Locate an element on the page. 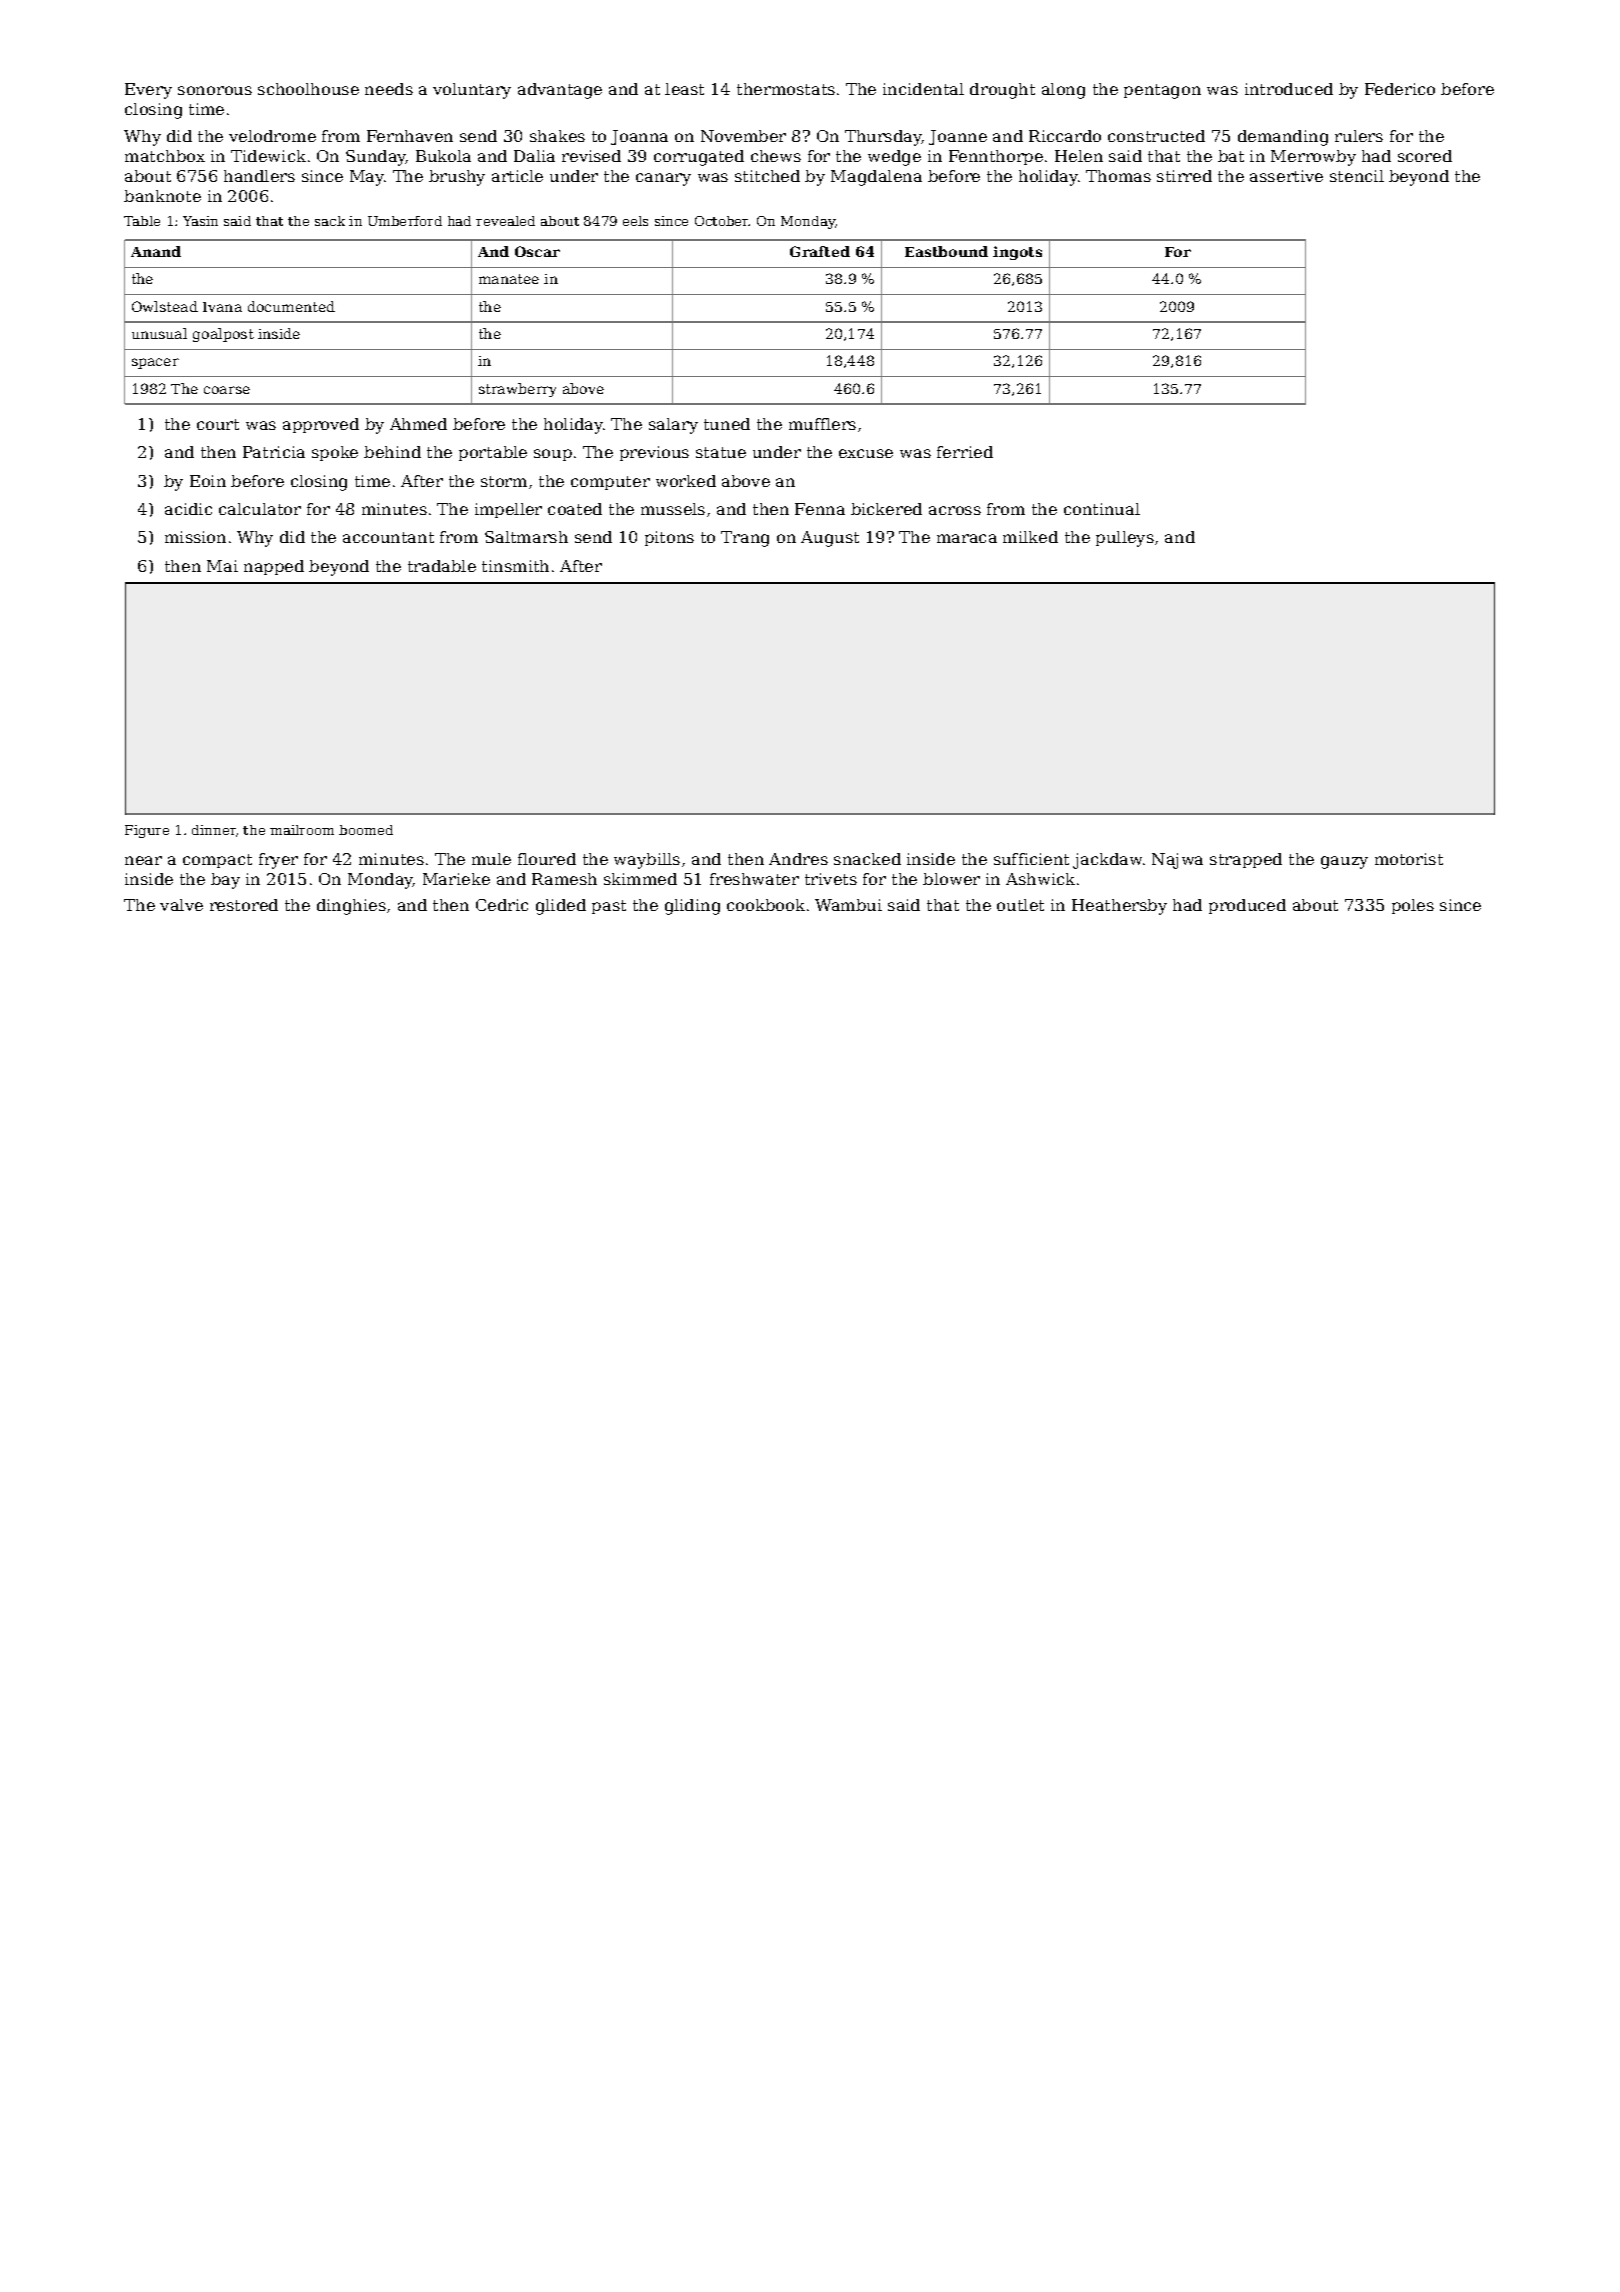 This image has height=2292, width=1620. pulleys is located at coordinates (1125, 539).
